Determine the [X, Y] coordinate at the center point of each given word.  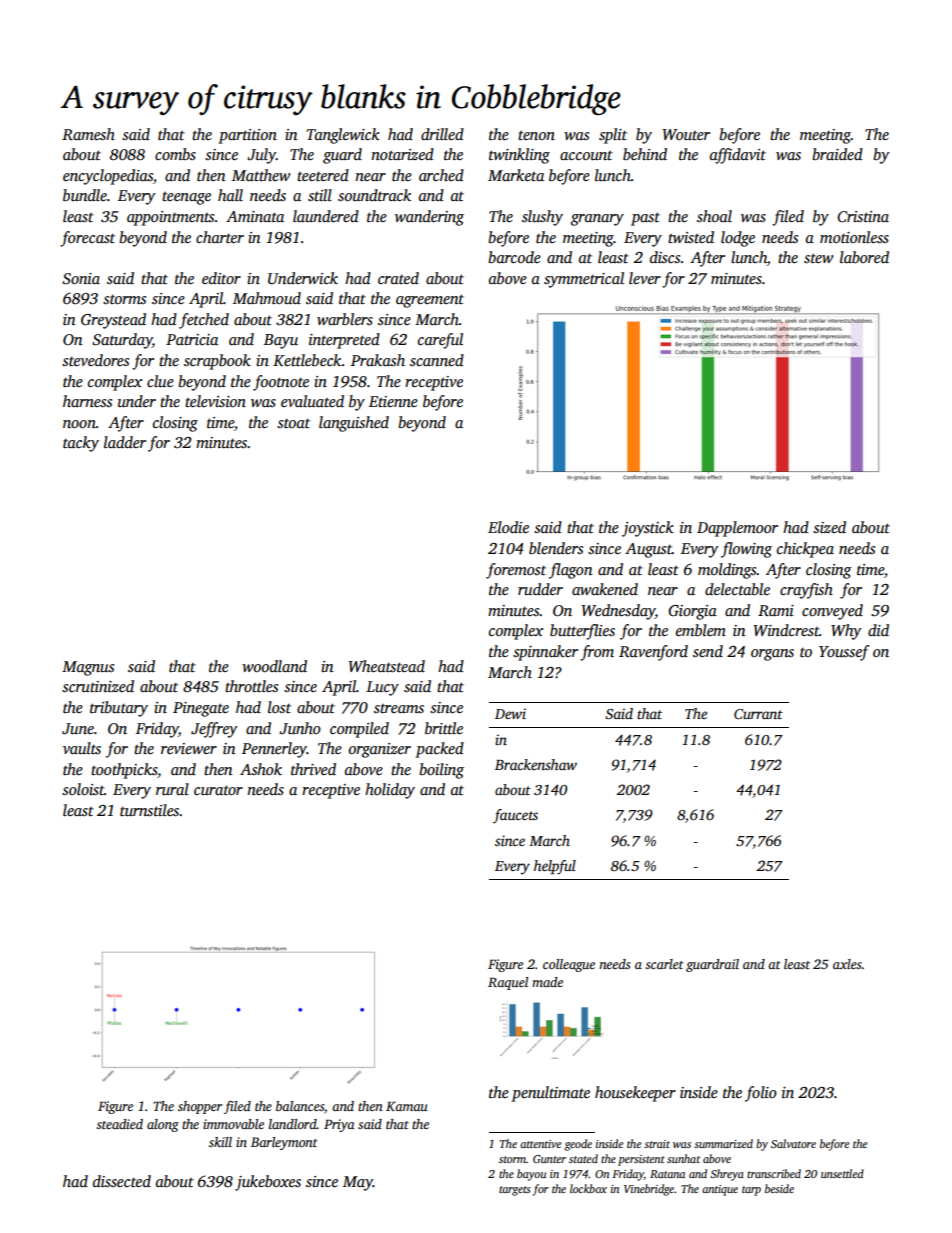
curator [218, 790]
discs [665, 257]
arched [441, 175]
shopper [200, 1107]
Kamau [407, 1106]
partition [247, 136]
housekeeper [635, 1094]
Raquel [508, 983]
